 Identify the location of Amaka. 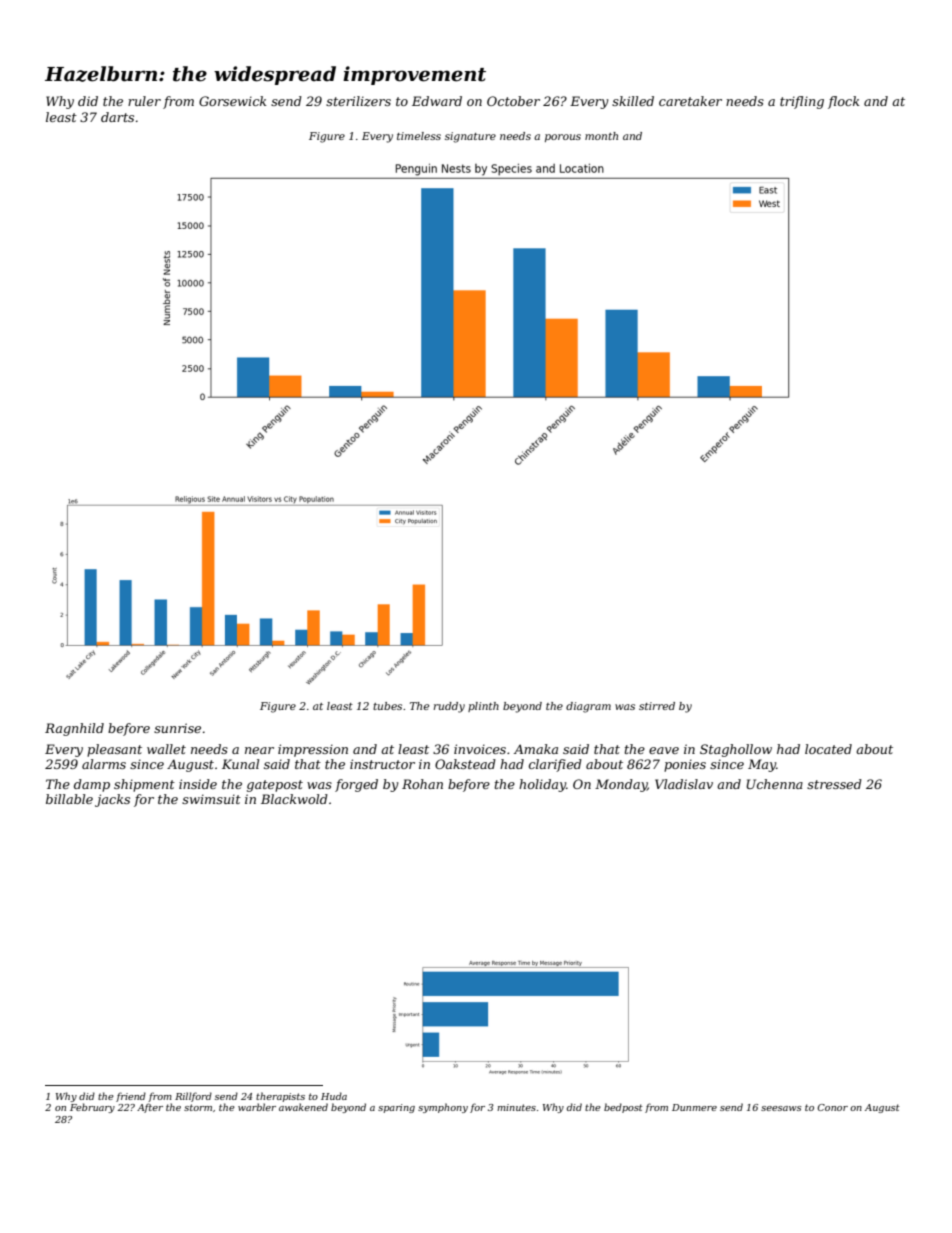
(536, 749).
